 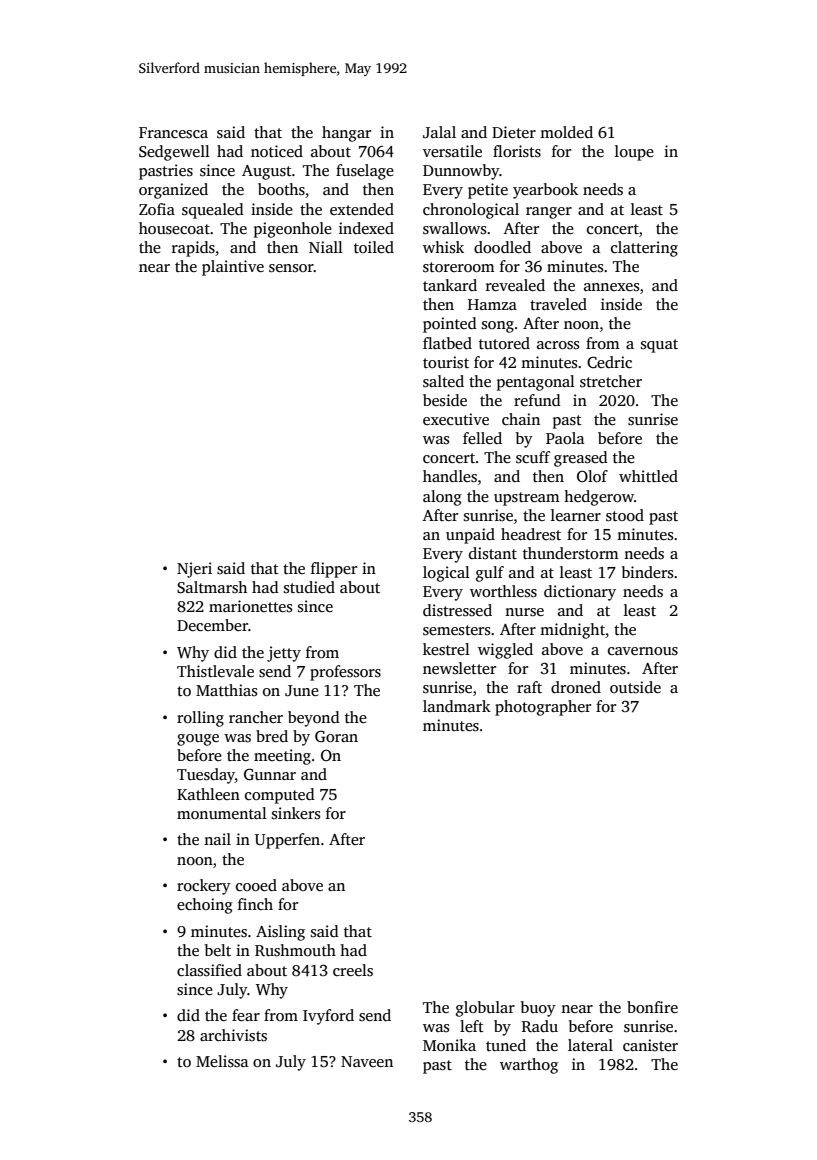 What do you see at coordinates (506, 1045) in the screenshot?
I see `tuned` at bounding box center [506, 1045].
